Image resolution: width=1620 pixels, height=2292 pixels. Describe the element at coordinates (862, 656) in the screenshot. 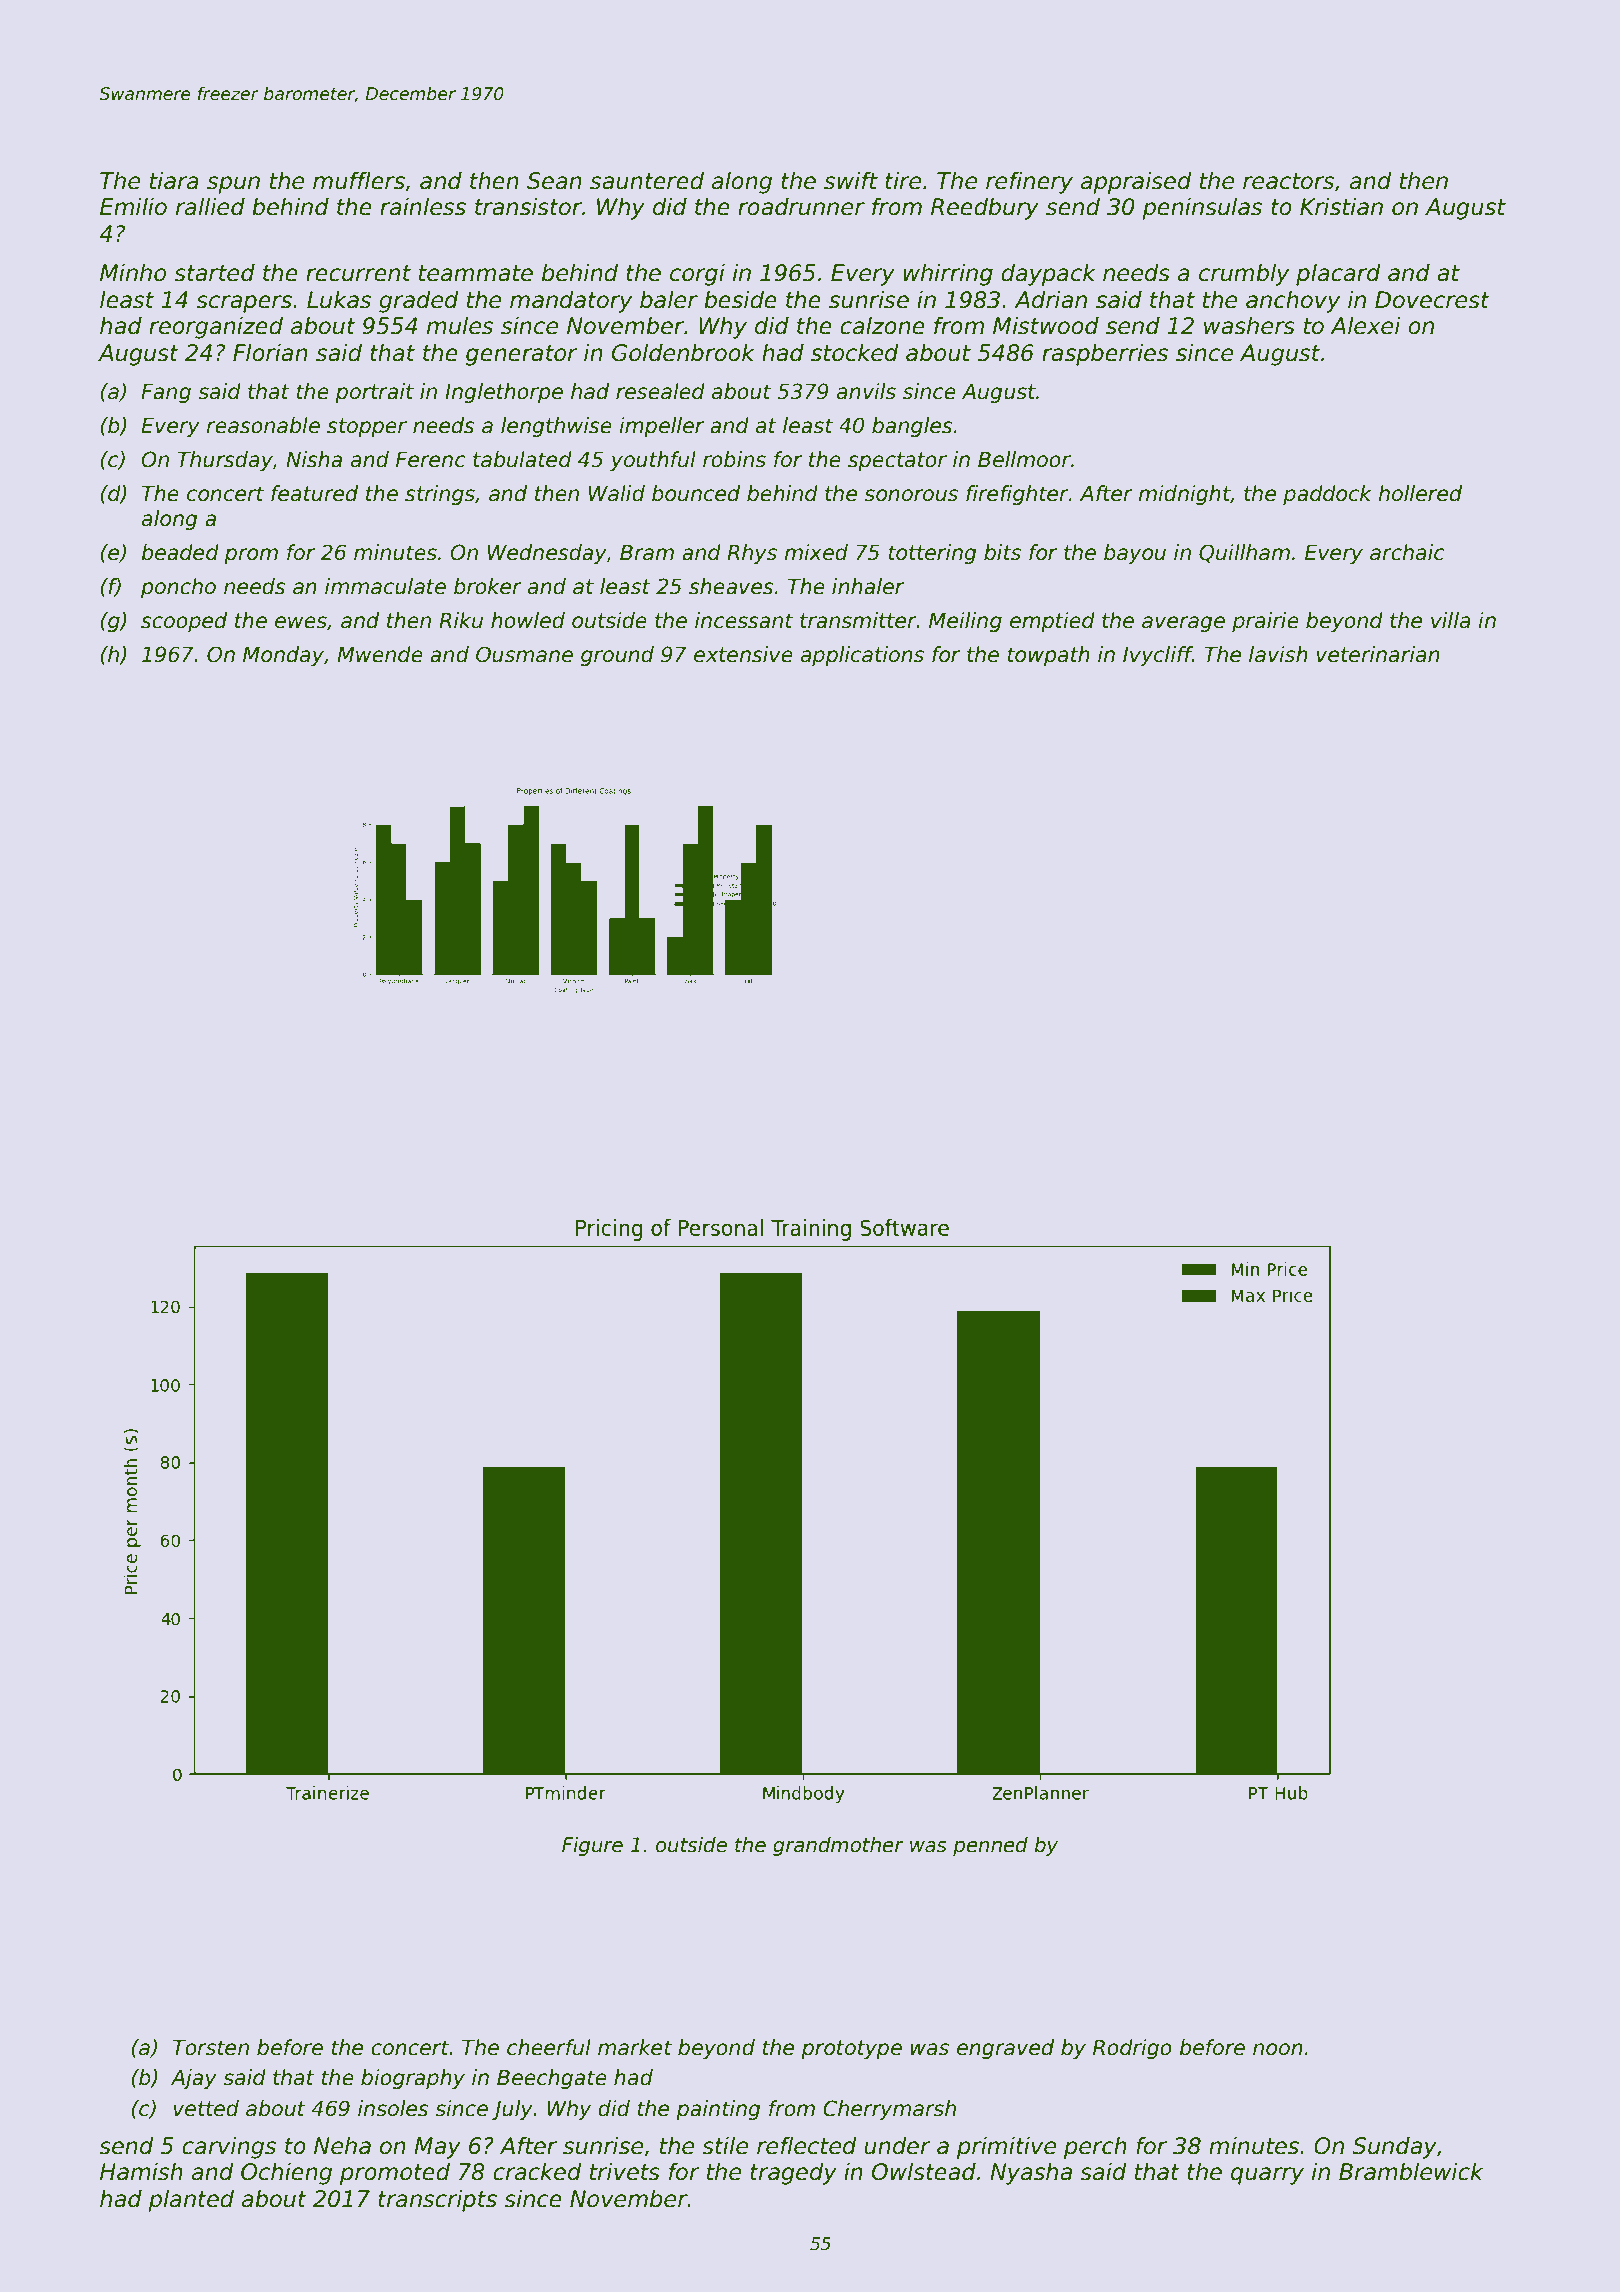

I see `applications` at that location.
